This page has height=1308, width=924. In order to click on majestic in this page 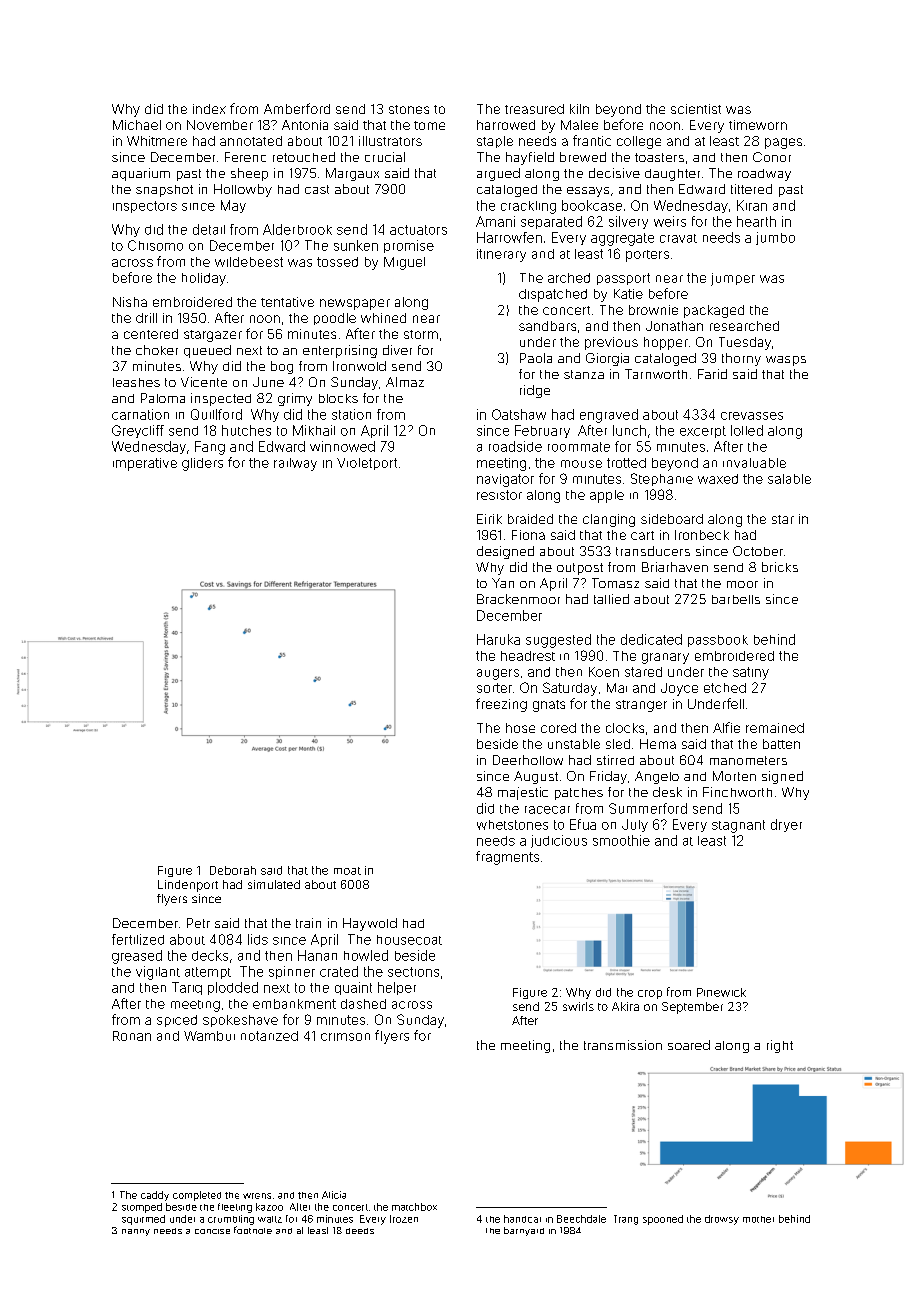, I will do `click(523, 793)`.
